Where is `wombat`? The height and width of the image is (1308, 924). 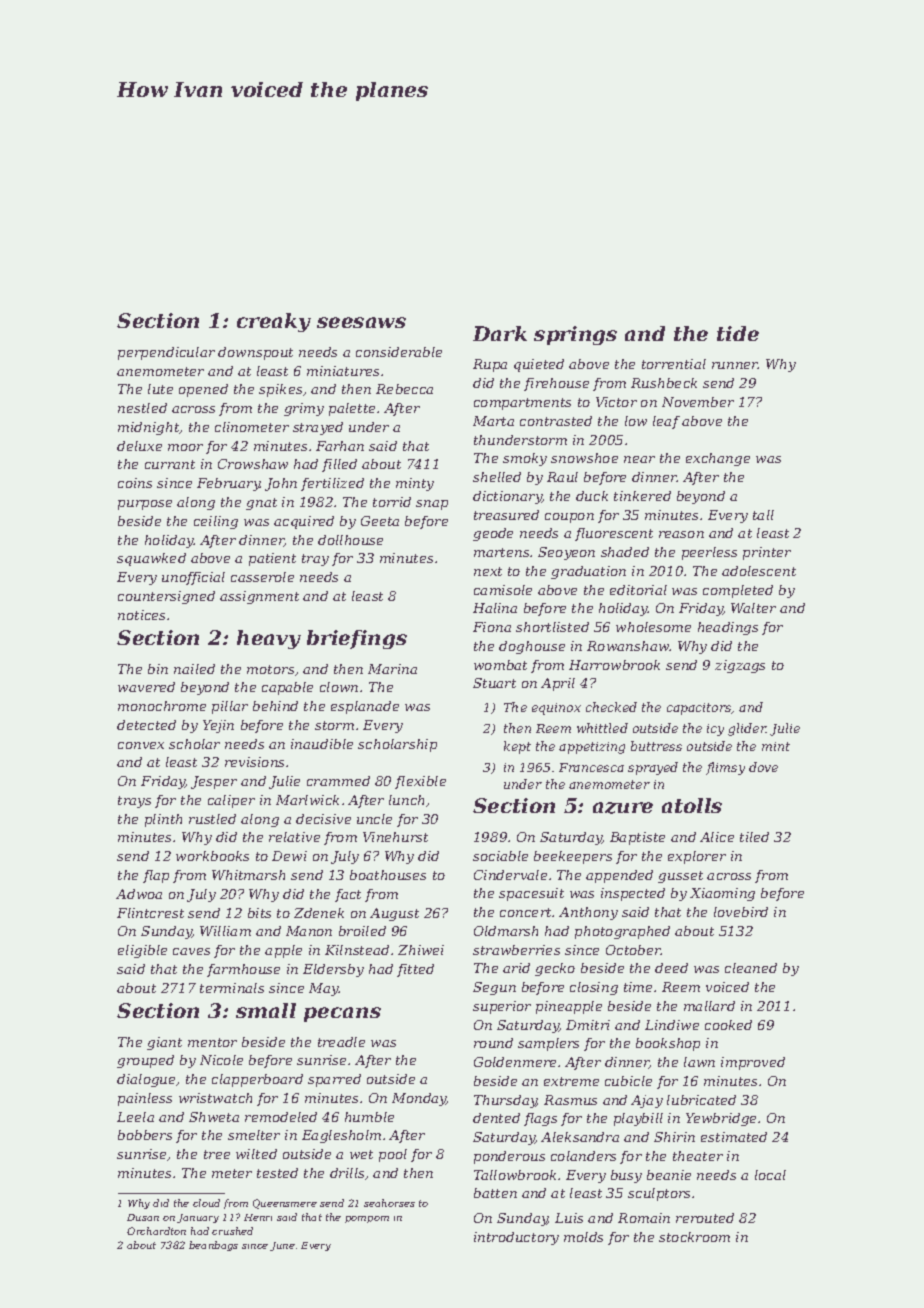
wombat is located at coordinates (500, 665).
